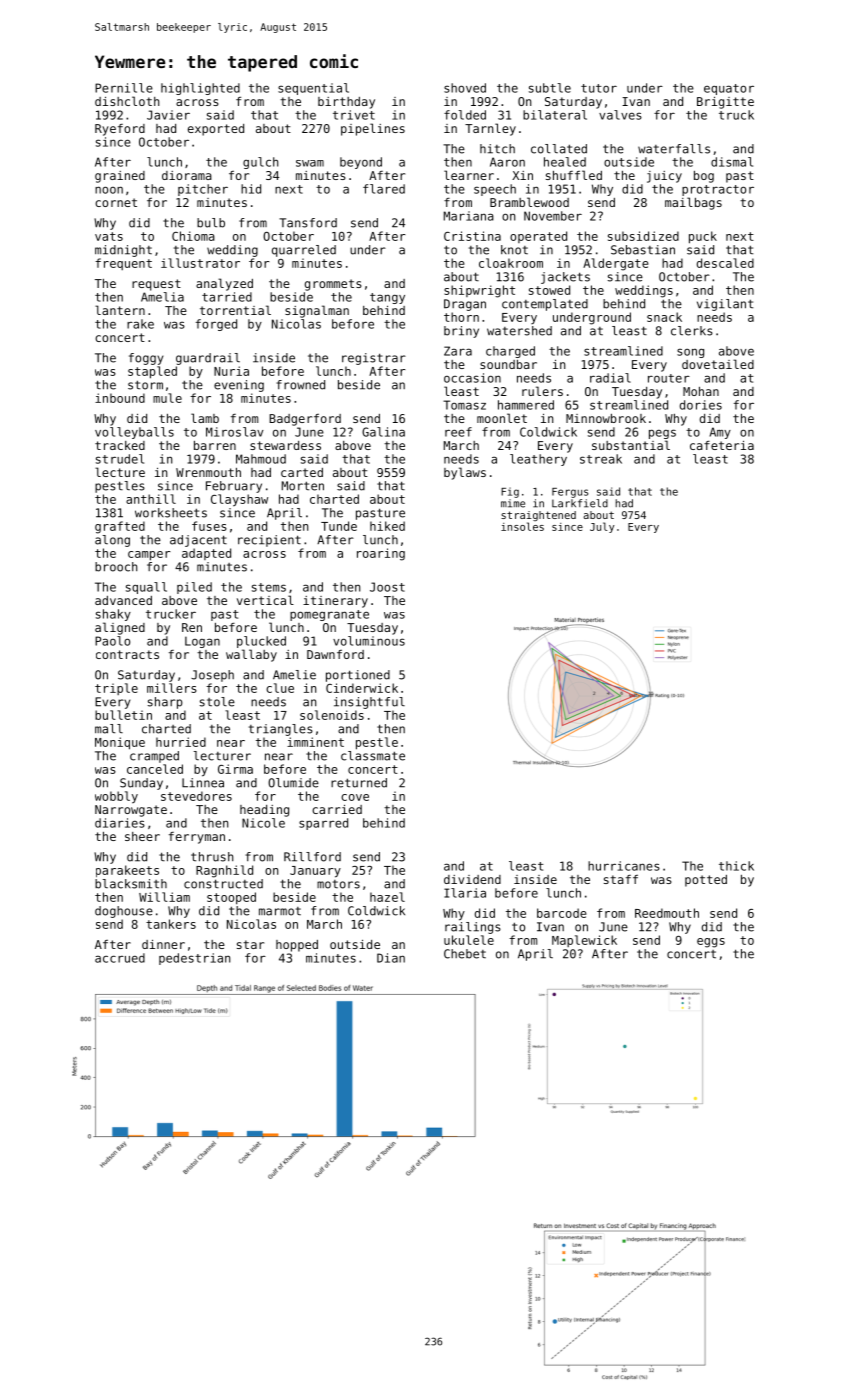 The width and height of the document is (849, 1400). I want to click on Tunde, so click(339, 526).
